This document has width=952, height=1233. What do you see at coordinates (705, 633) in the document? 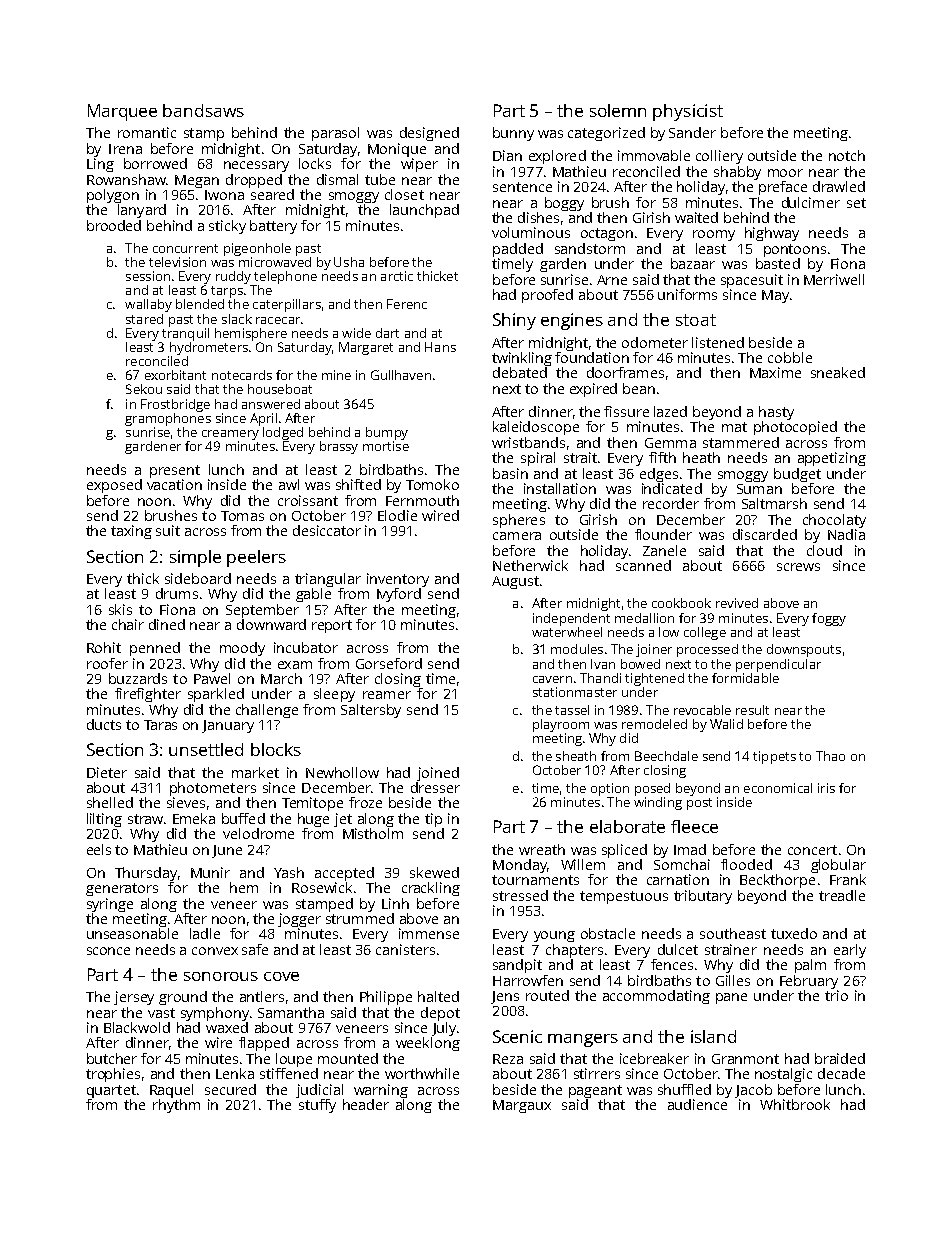
I see `college` at bounding box center [705, 633].
